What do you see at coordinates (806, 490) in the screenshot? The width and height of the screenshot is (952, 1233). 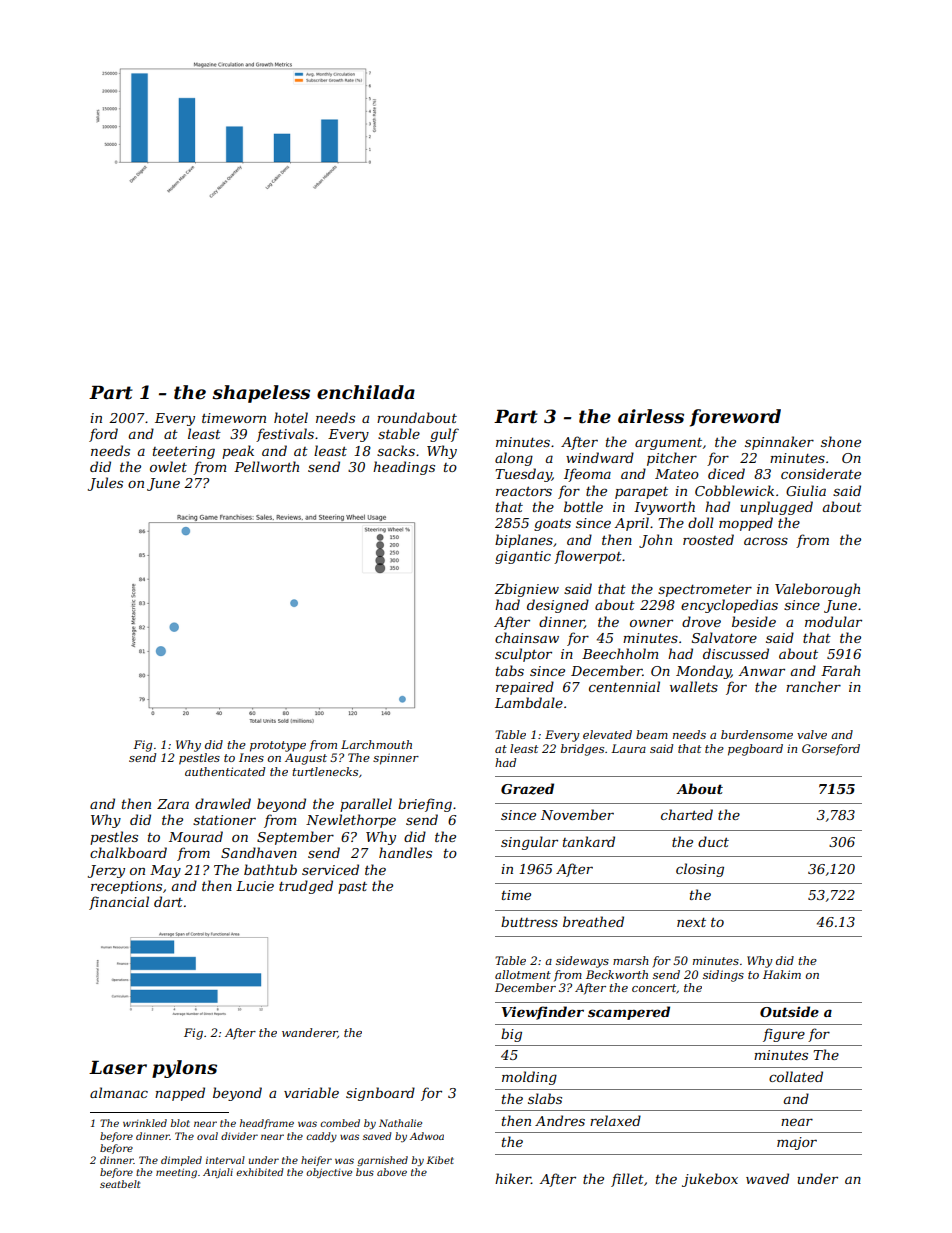 I see `Giulia` at bounding box center [806, 490].
